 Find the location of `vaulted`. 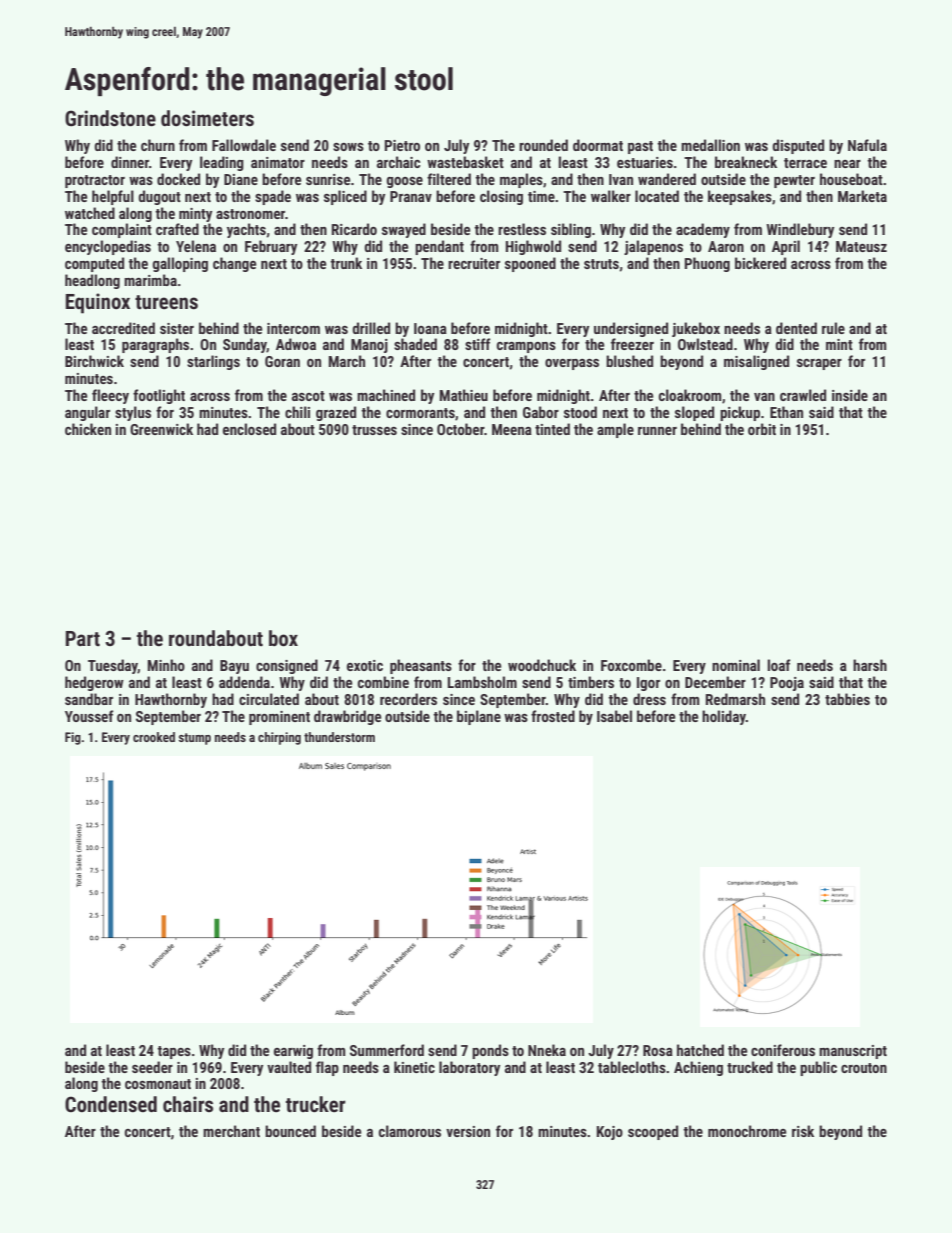

vaulted is located at coordinates (289, 1067).
